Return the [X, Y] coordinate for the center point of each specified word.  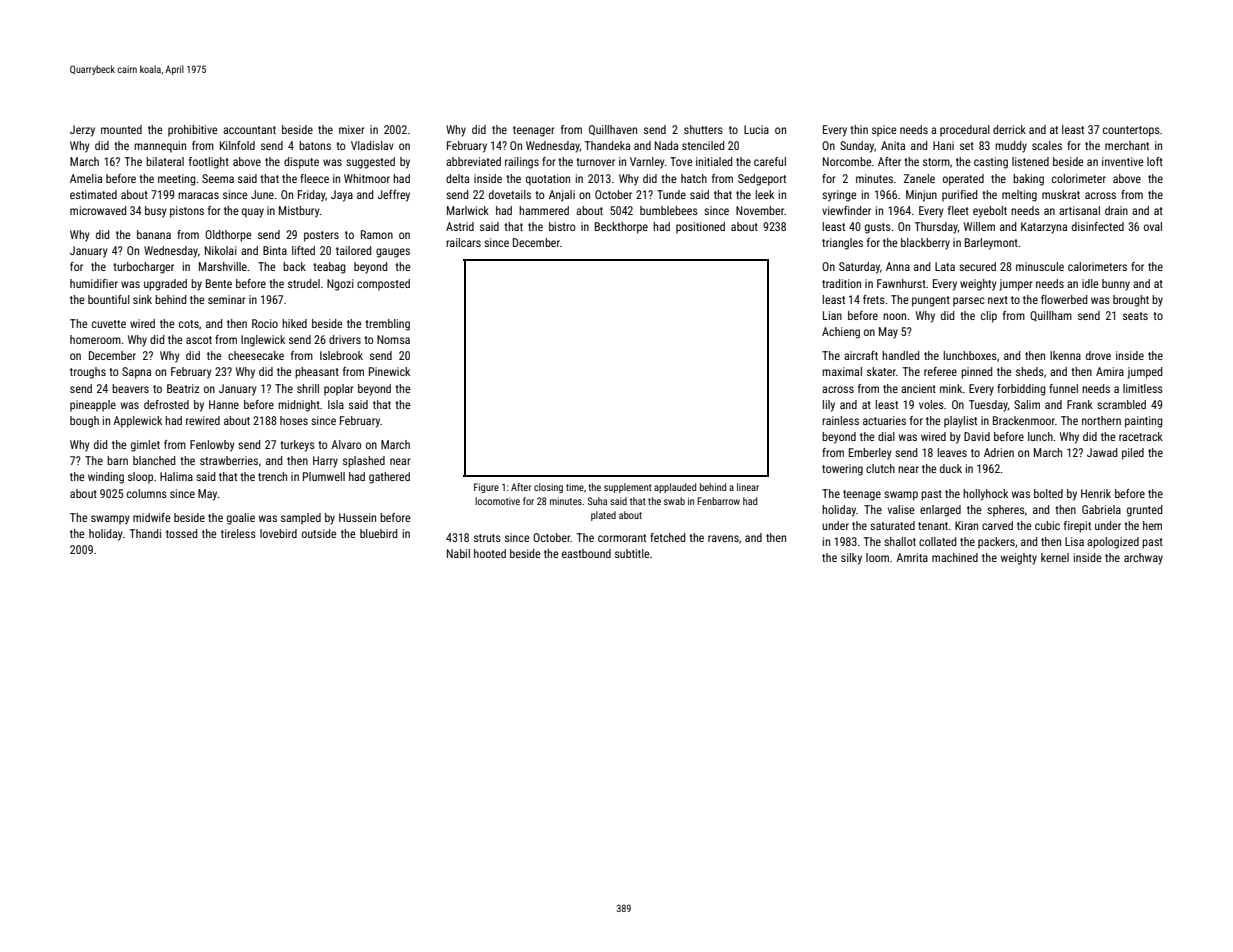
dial [886, 436]
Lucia [756, 129]
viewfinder [846, 210]
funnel [1063, 388]
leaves [952, 452]
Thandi [145, 533]
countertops [1131, 131]
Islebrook [341, 355]
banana [154, 234]
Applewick [137, 422]
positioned [700, 228]
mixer [351, 129]
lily [829, 406]
